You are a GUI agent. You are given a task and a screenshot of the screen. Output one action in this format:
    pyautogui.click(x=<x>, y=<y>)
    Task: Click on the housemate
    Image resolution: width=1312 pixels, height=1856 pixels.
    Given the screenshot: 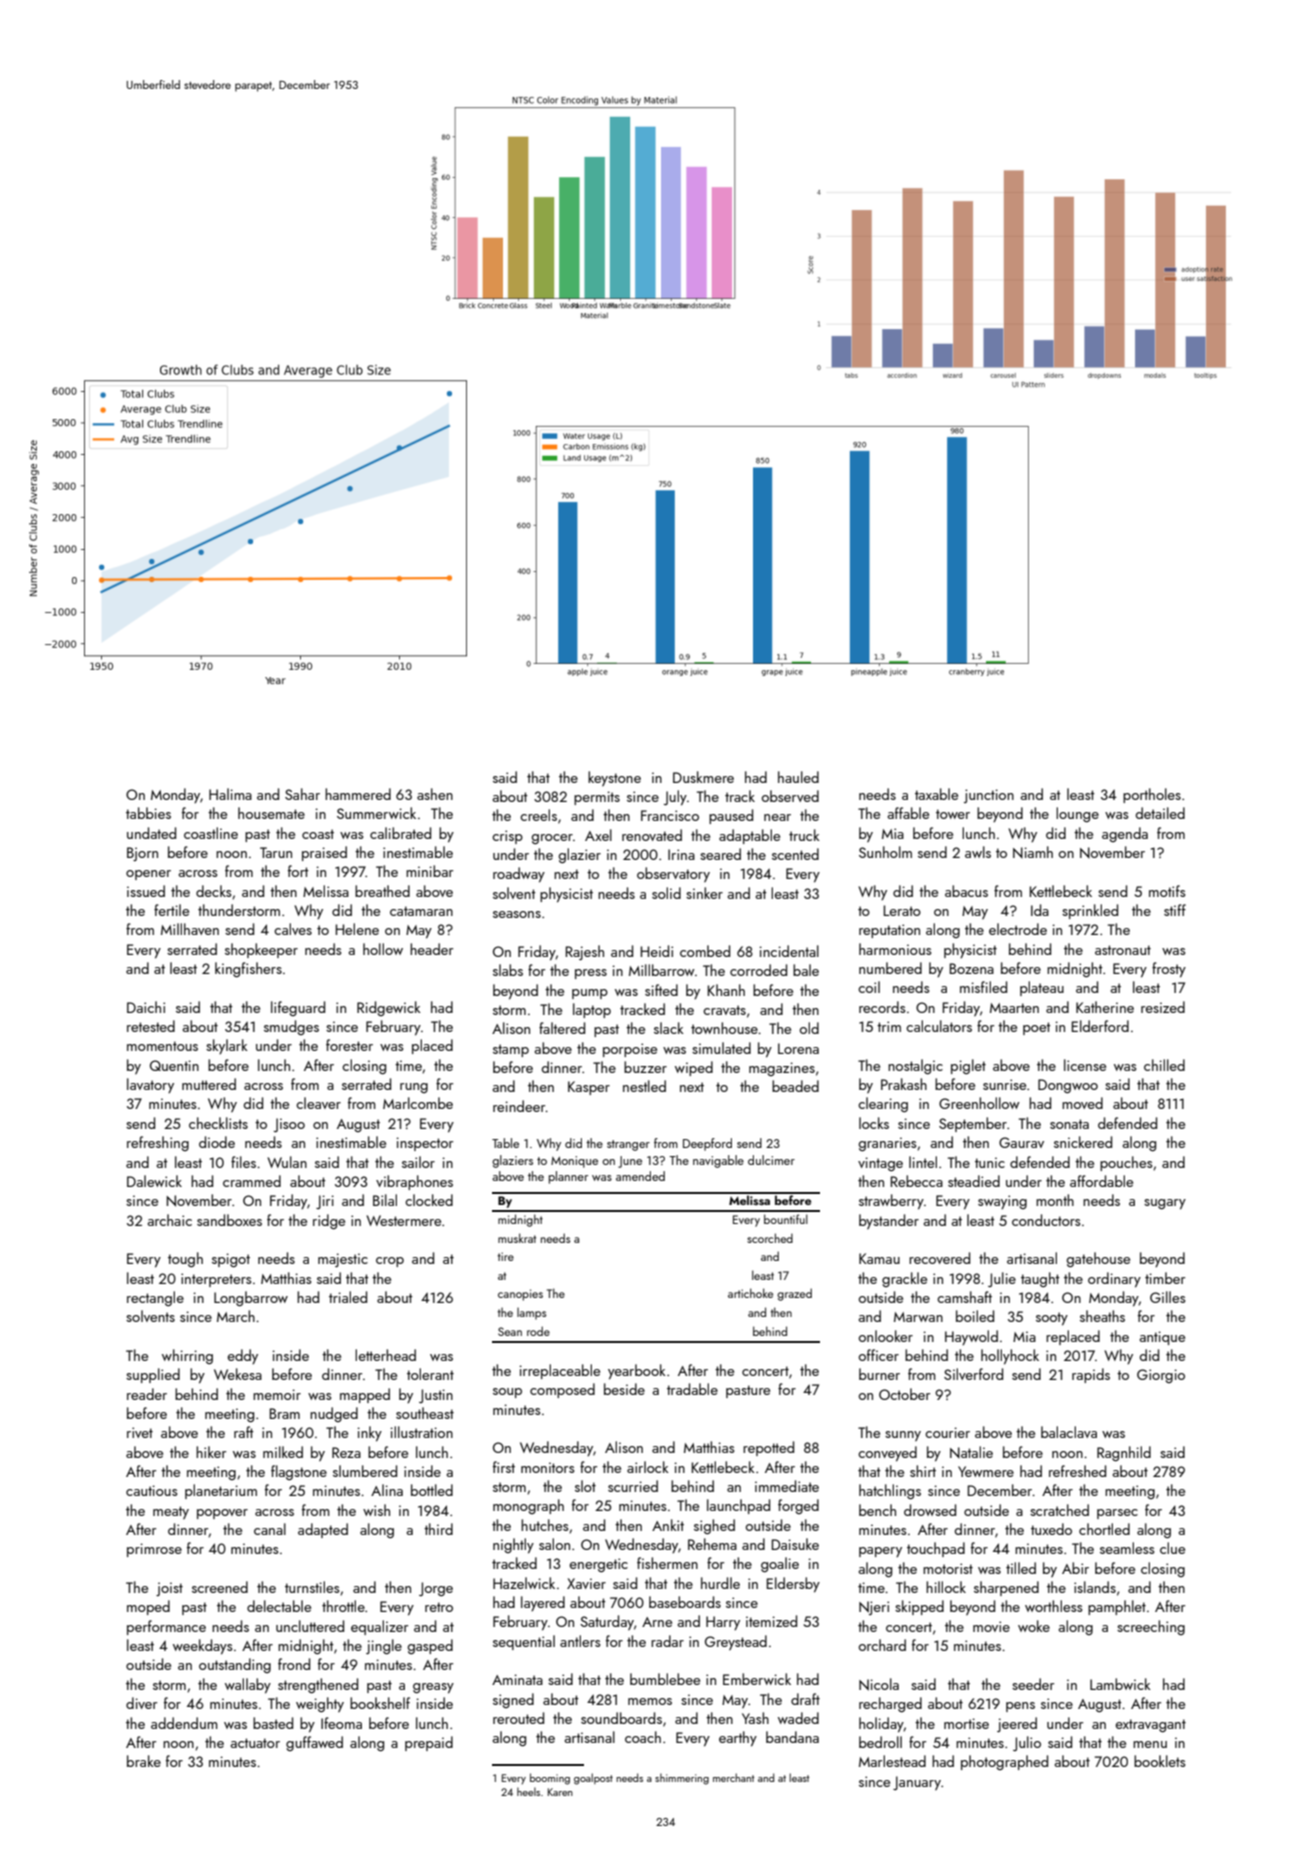 What is the action you would take?
    pyautogui.click(x=271, y=813)
